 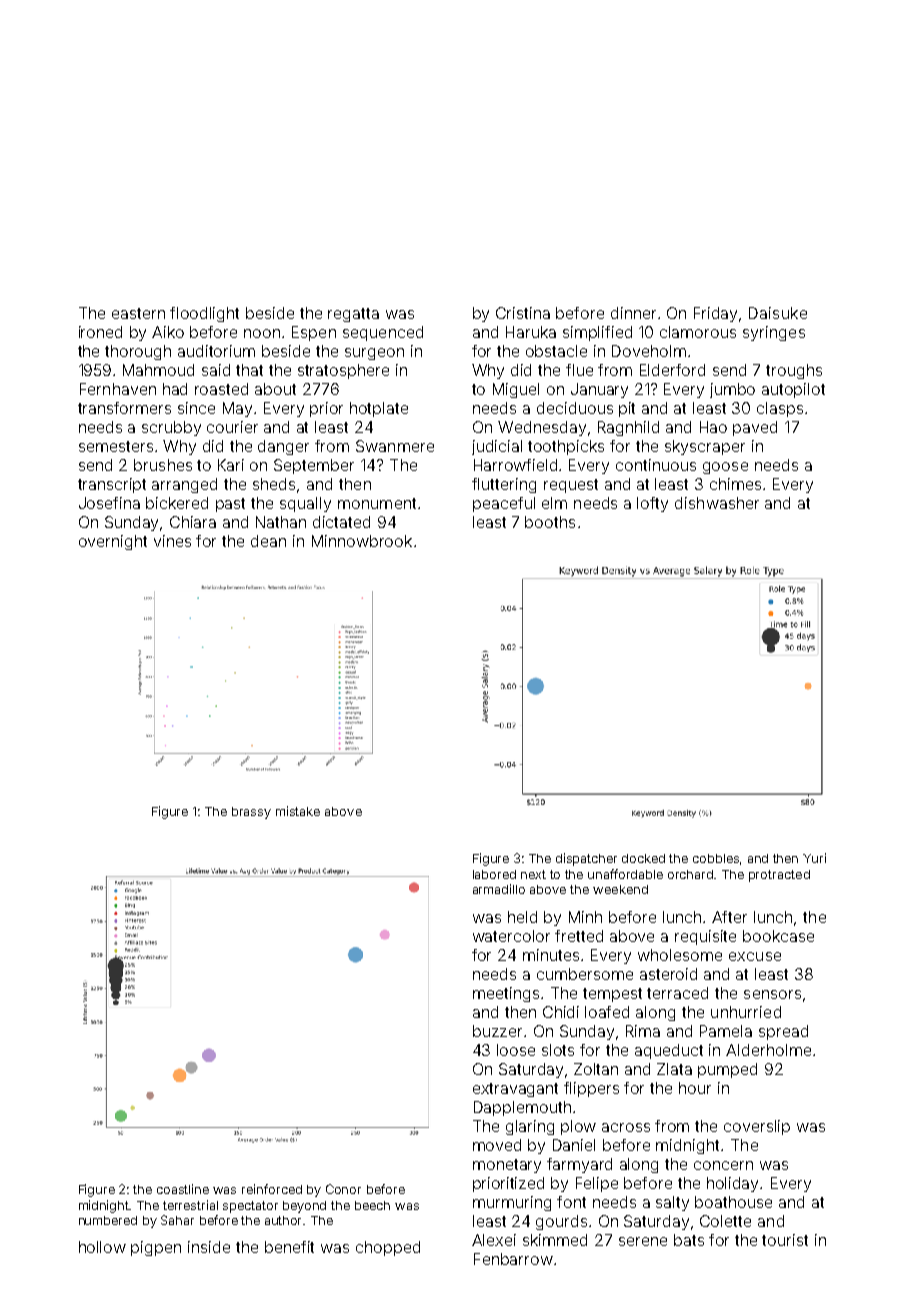 What do you see at coordinates (523, 313) in the screenshot?
I see `Cristina` at bounding box center [523, 313].
